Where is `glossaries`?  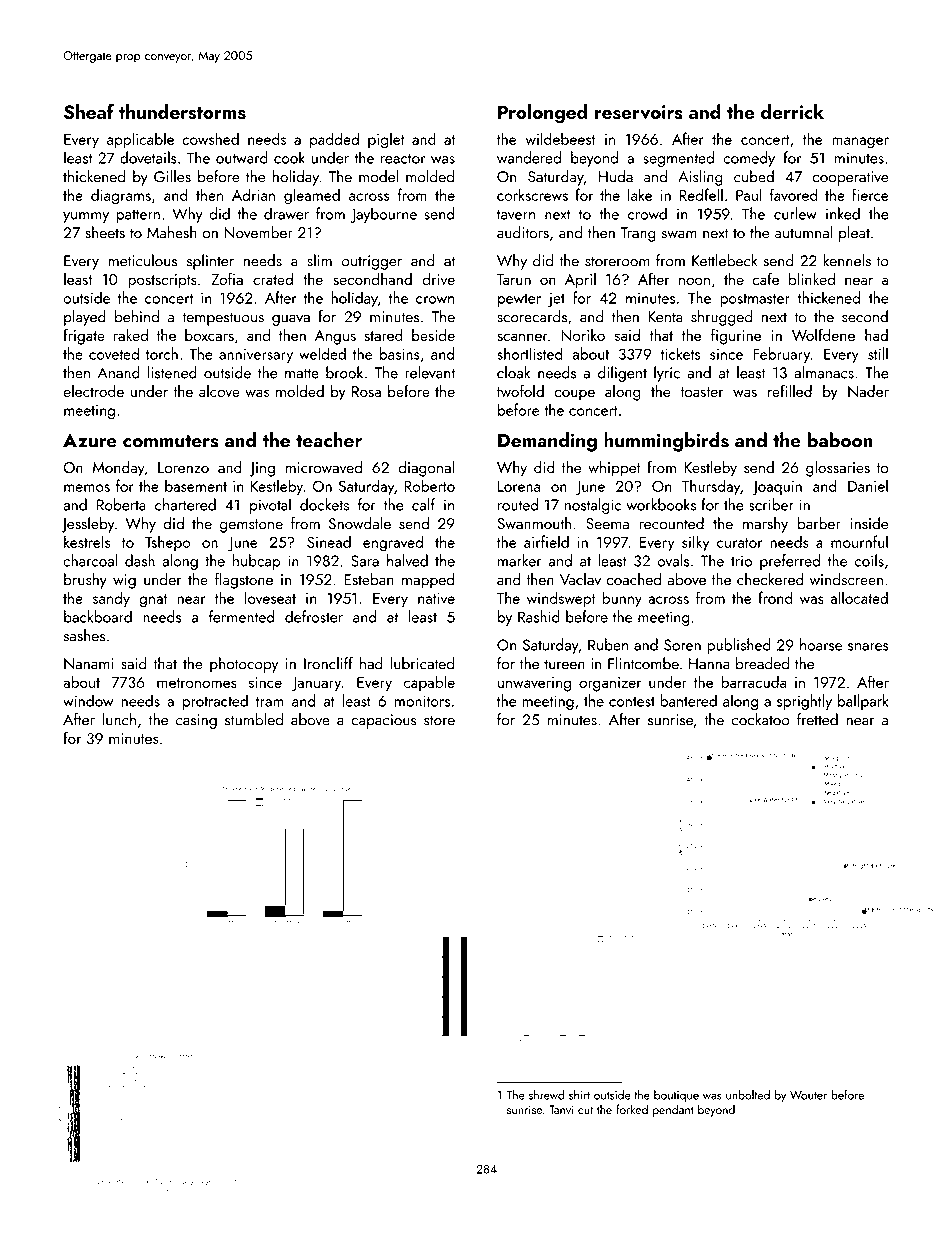
glossaries is located at coordinates (838, 469).
